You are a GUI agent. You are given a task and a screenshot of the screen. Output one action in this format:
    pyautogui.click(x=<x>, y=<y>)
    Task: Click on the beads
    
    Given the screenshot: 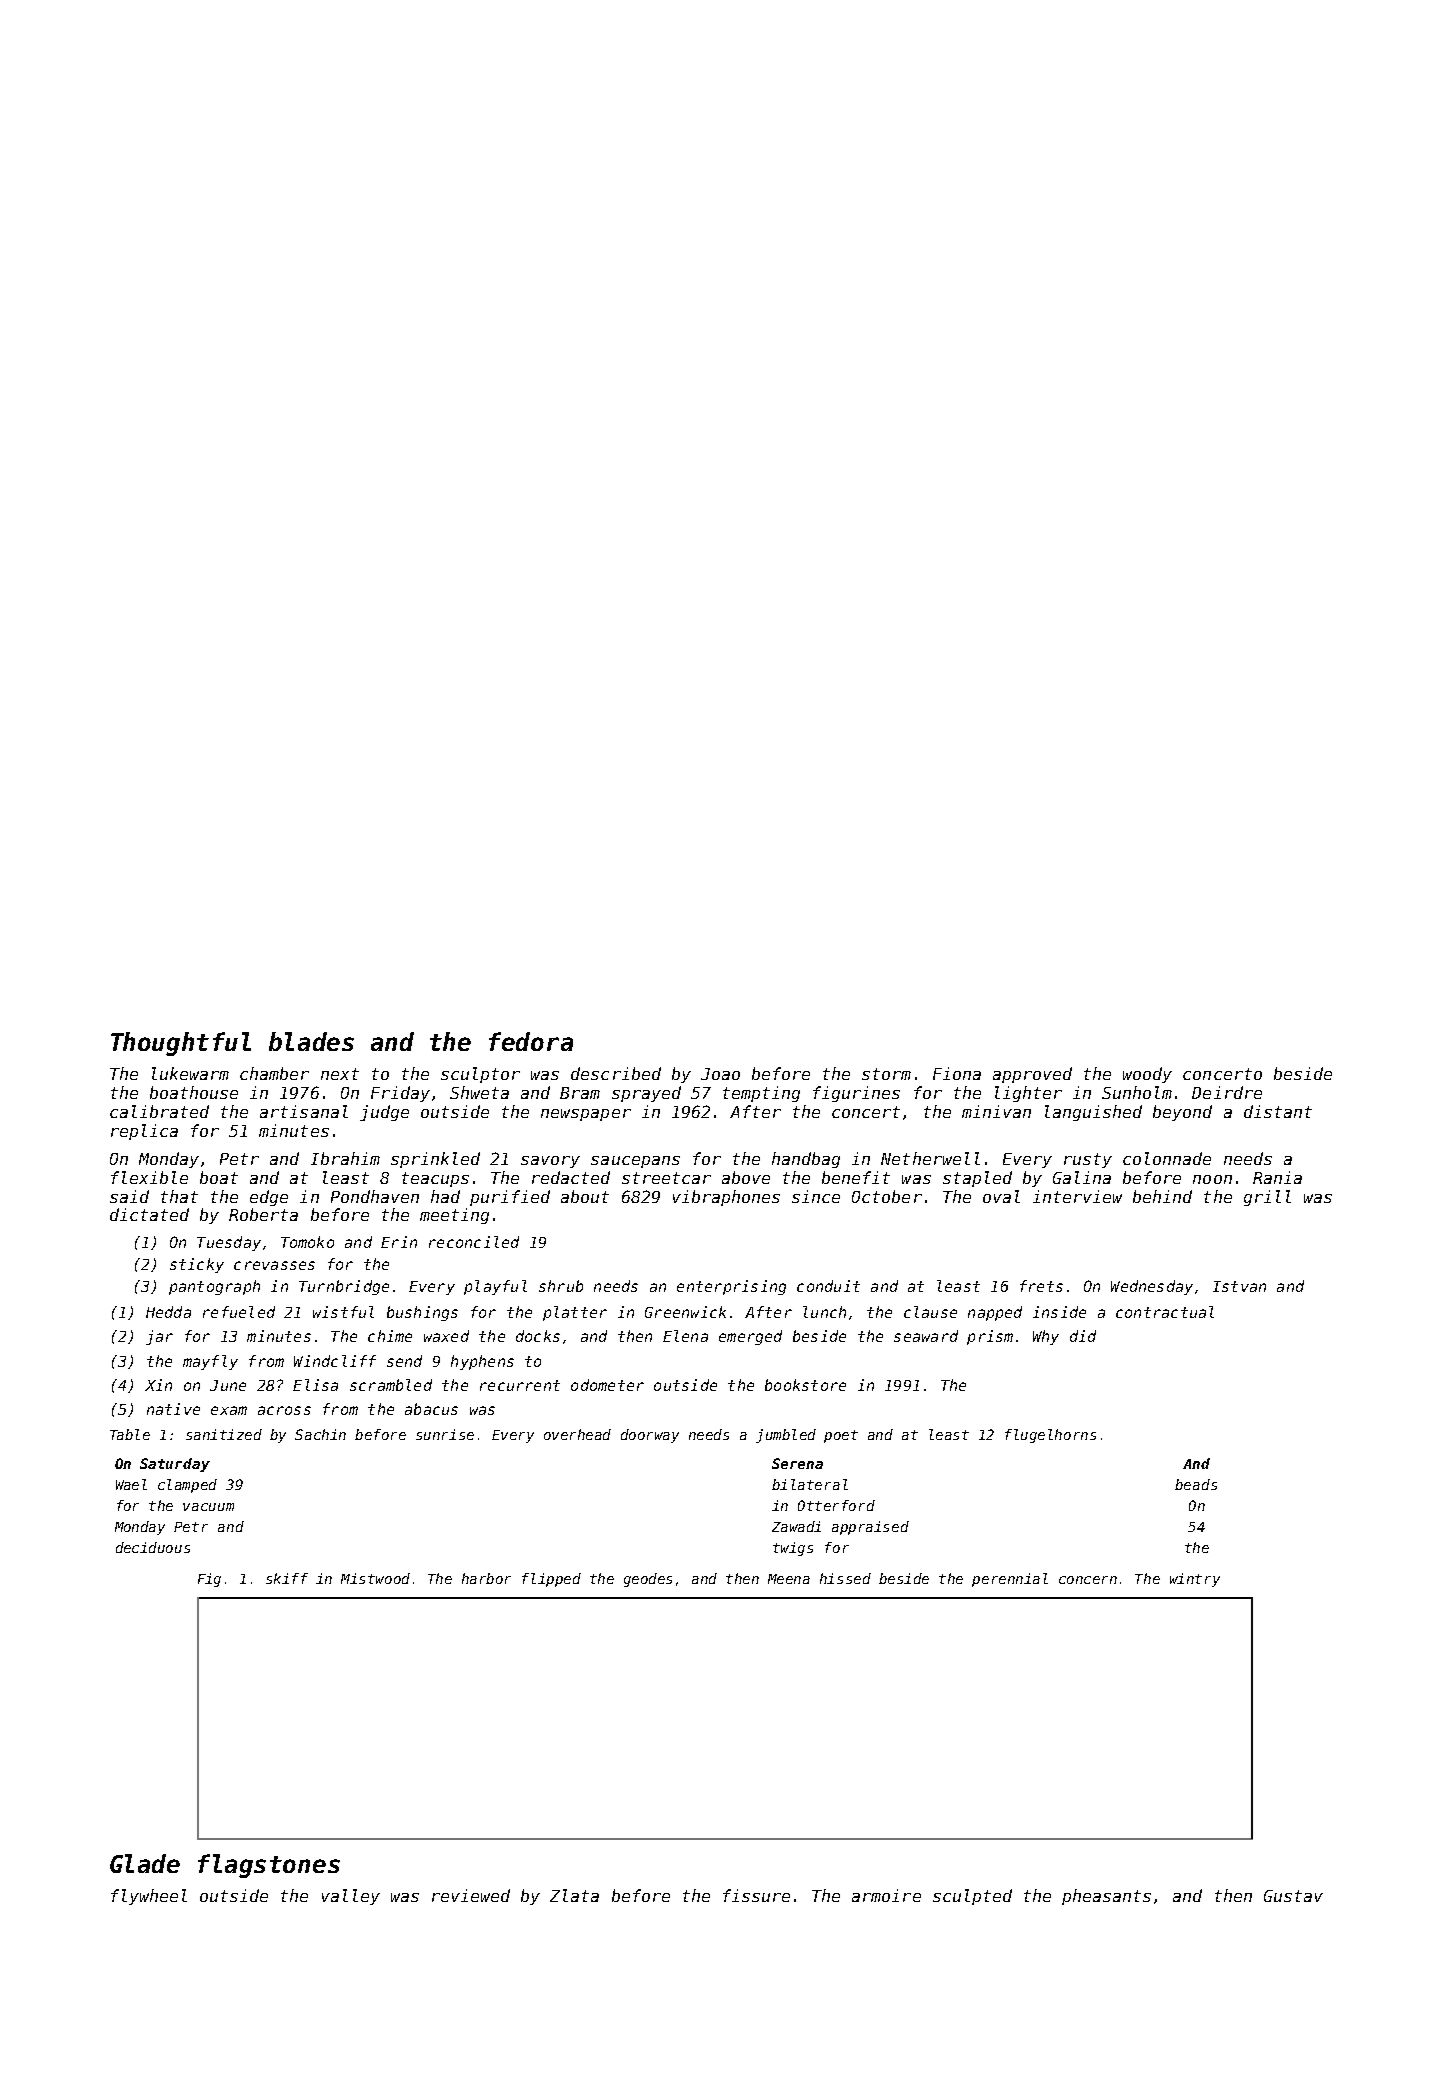 What is the action you would take?
    pyautogui.click(x=1196, y=1484)
